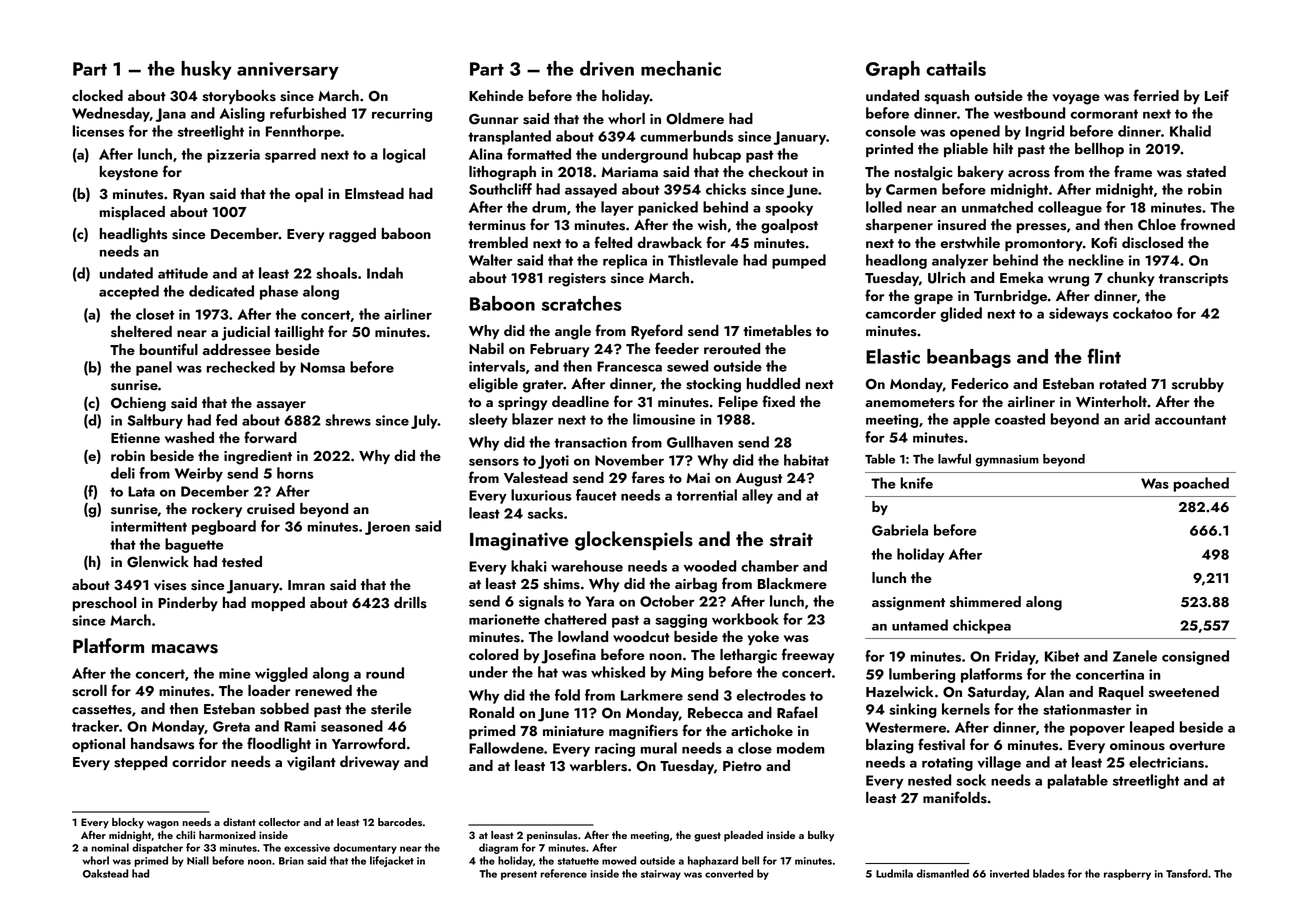 This screenshot has width=1308, height=924. Describe the element at coordinates (206, 70) in the screenshot. I see `husky` at that location.
